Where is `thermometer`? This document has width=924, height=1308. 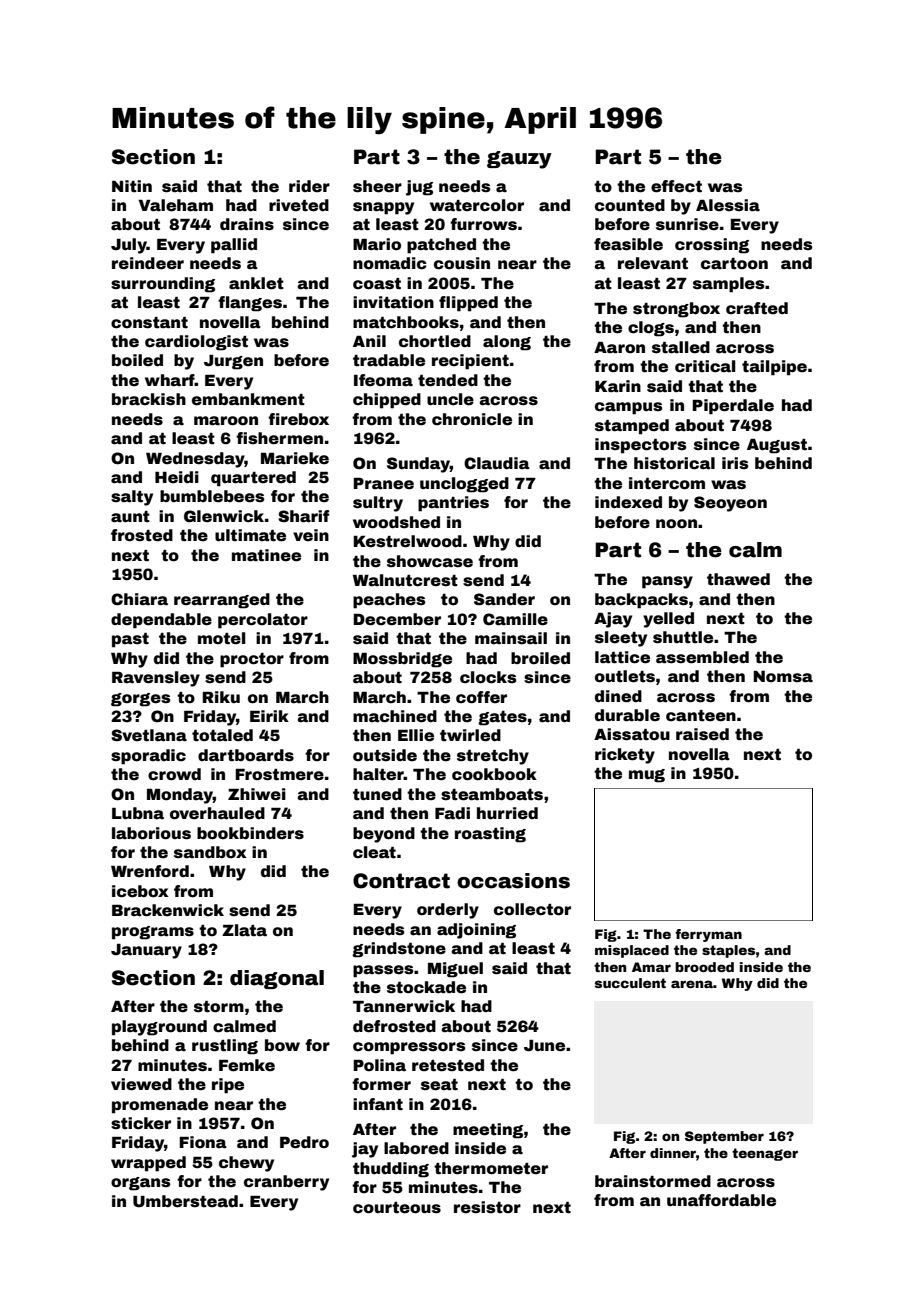 thermometer is located at coordinates (491, 1168).
